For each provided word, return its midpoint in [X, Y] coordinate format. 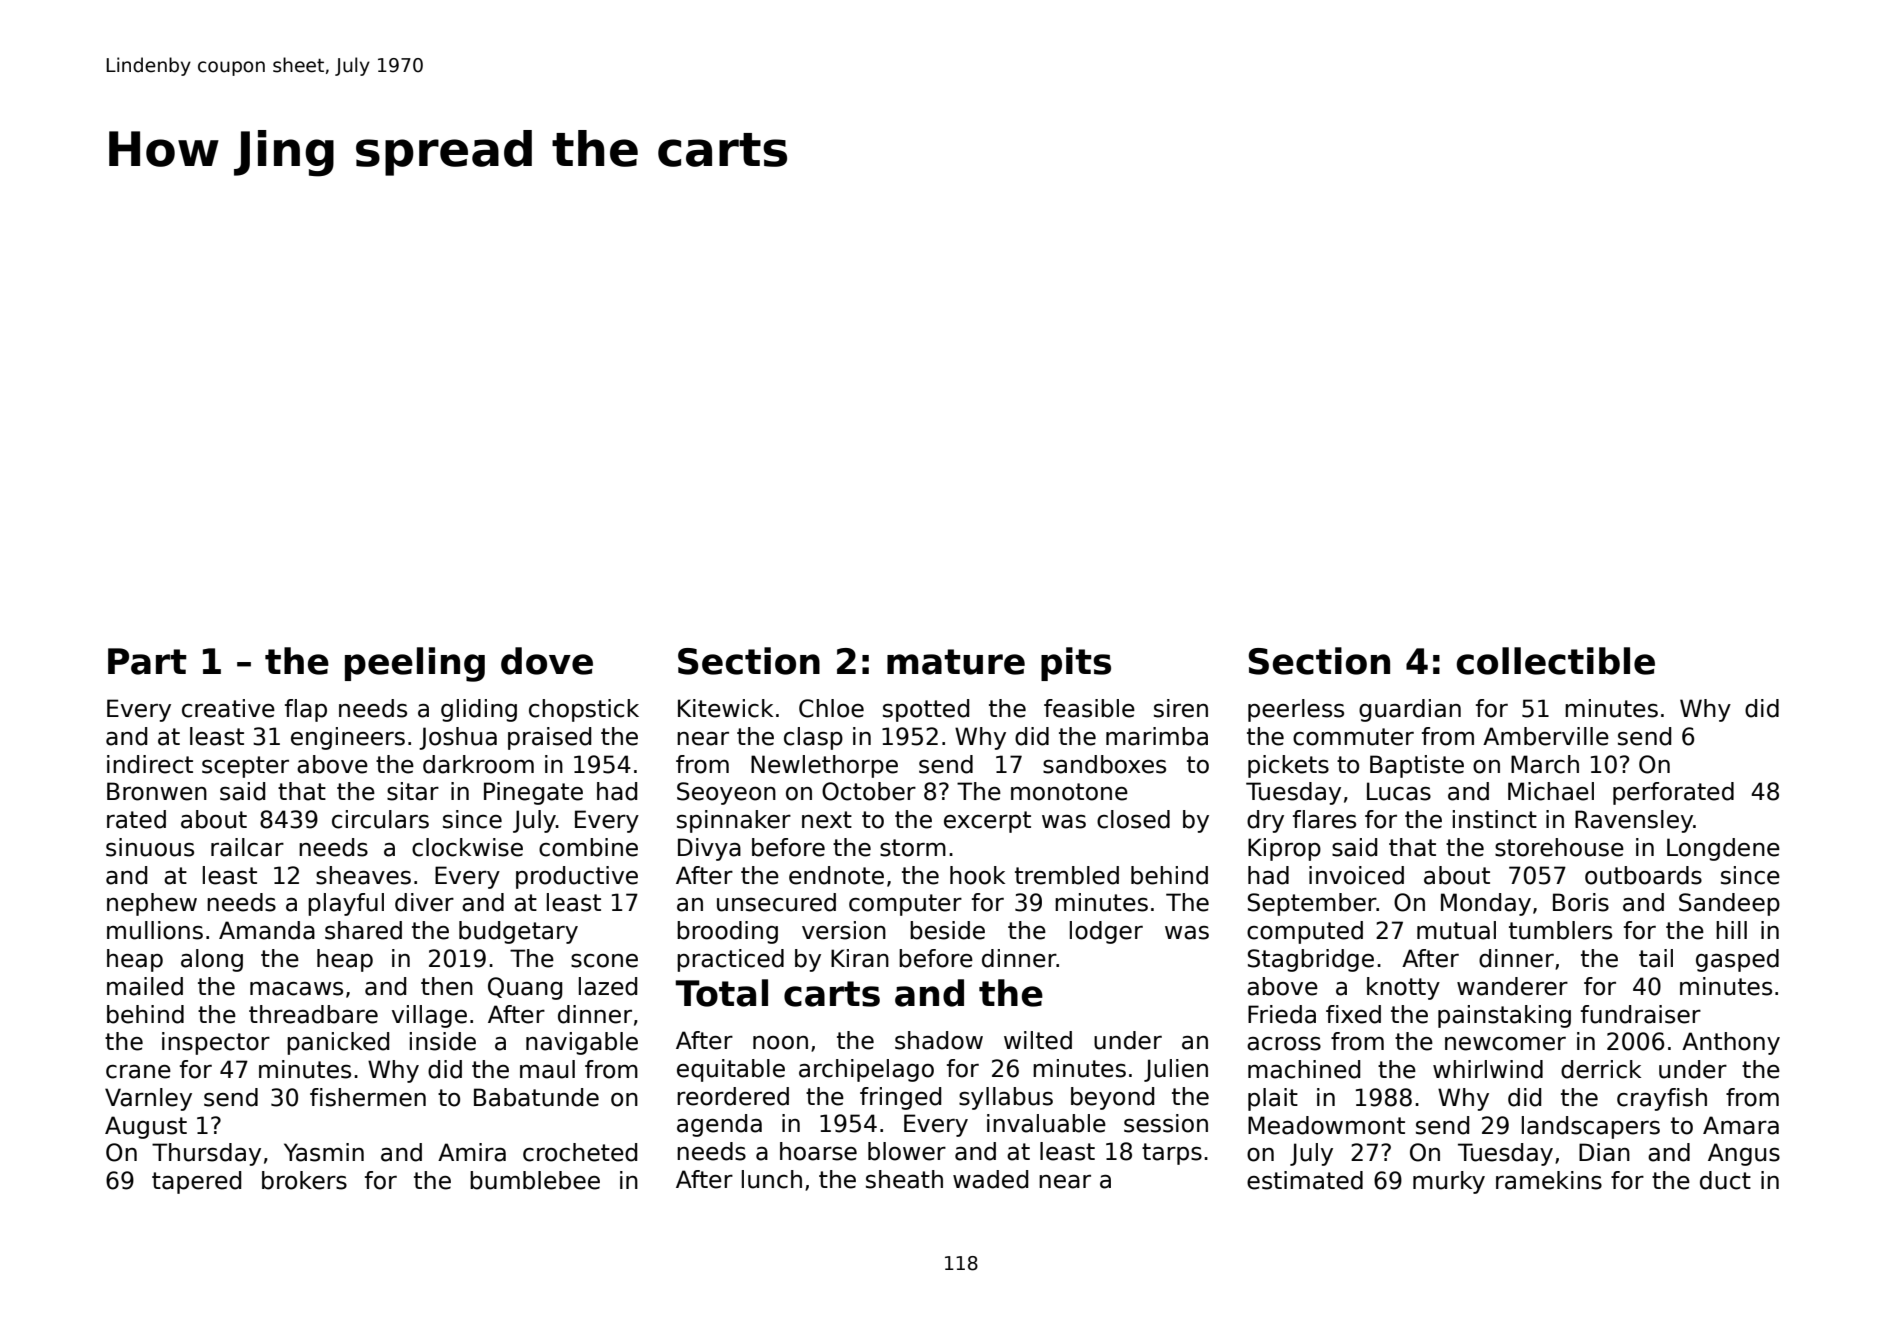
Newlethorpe [824, 766]
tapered [196, 1182]
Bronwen [157, 791]
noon [780, 1043]
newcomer [1505, 1043]
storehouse [1559, 847]
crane [138, 1071]
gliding [479, 710]
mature [956, 662]
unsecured [776, 902]
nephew [152, 904]
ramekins [1549, 1180]
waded [990, 1179]
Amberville [1546, 736]
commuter [1353, 737]
